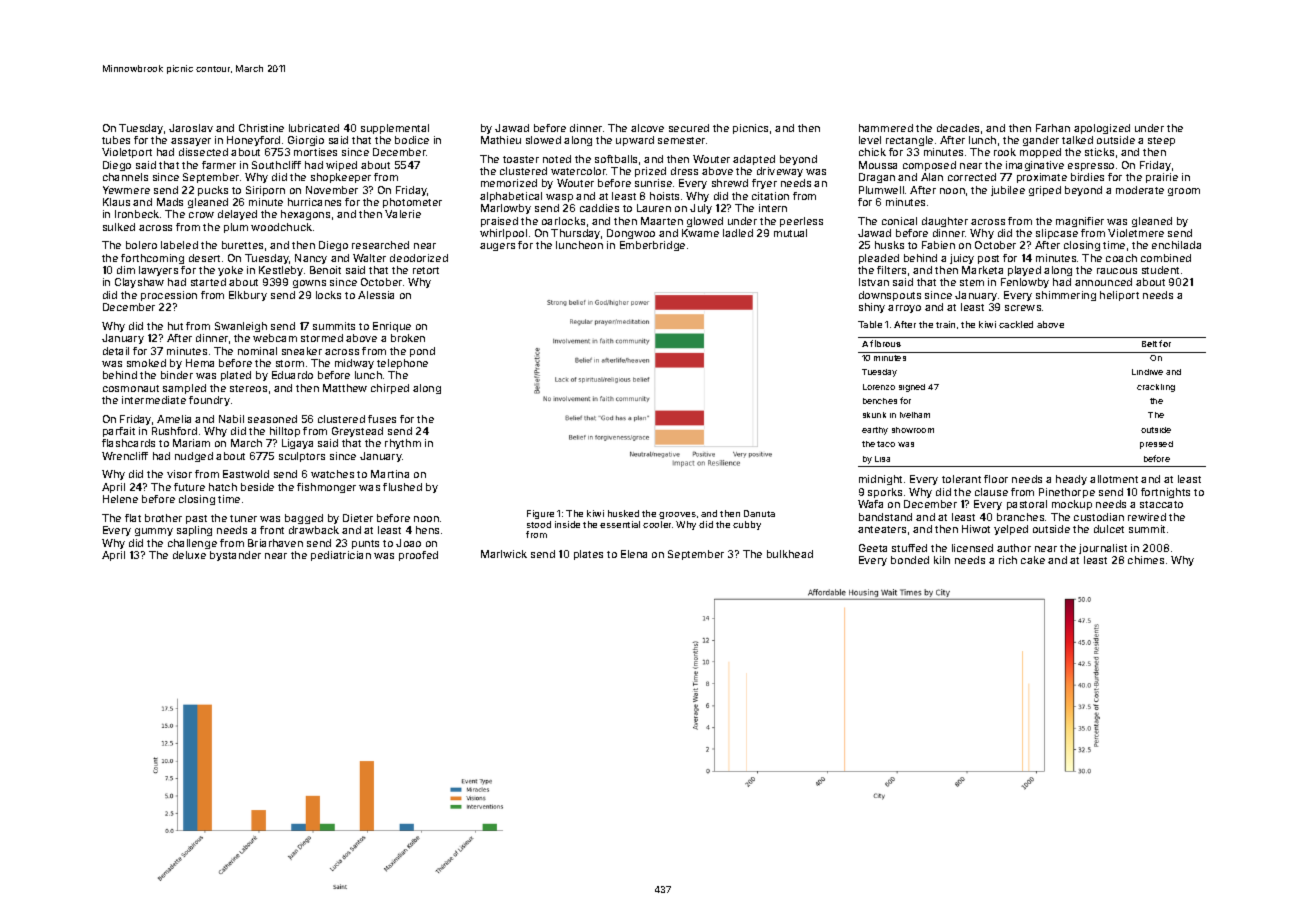 The width and height of the image is (1308, 924). Describe the element at coordinates (1160, 270) in the image. I see `student` at that location.
